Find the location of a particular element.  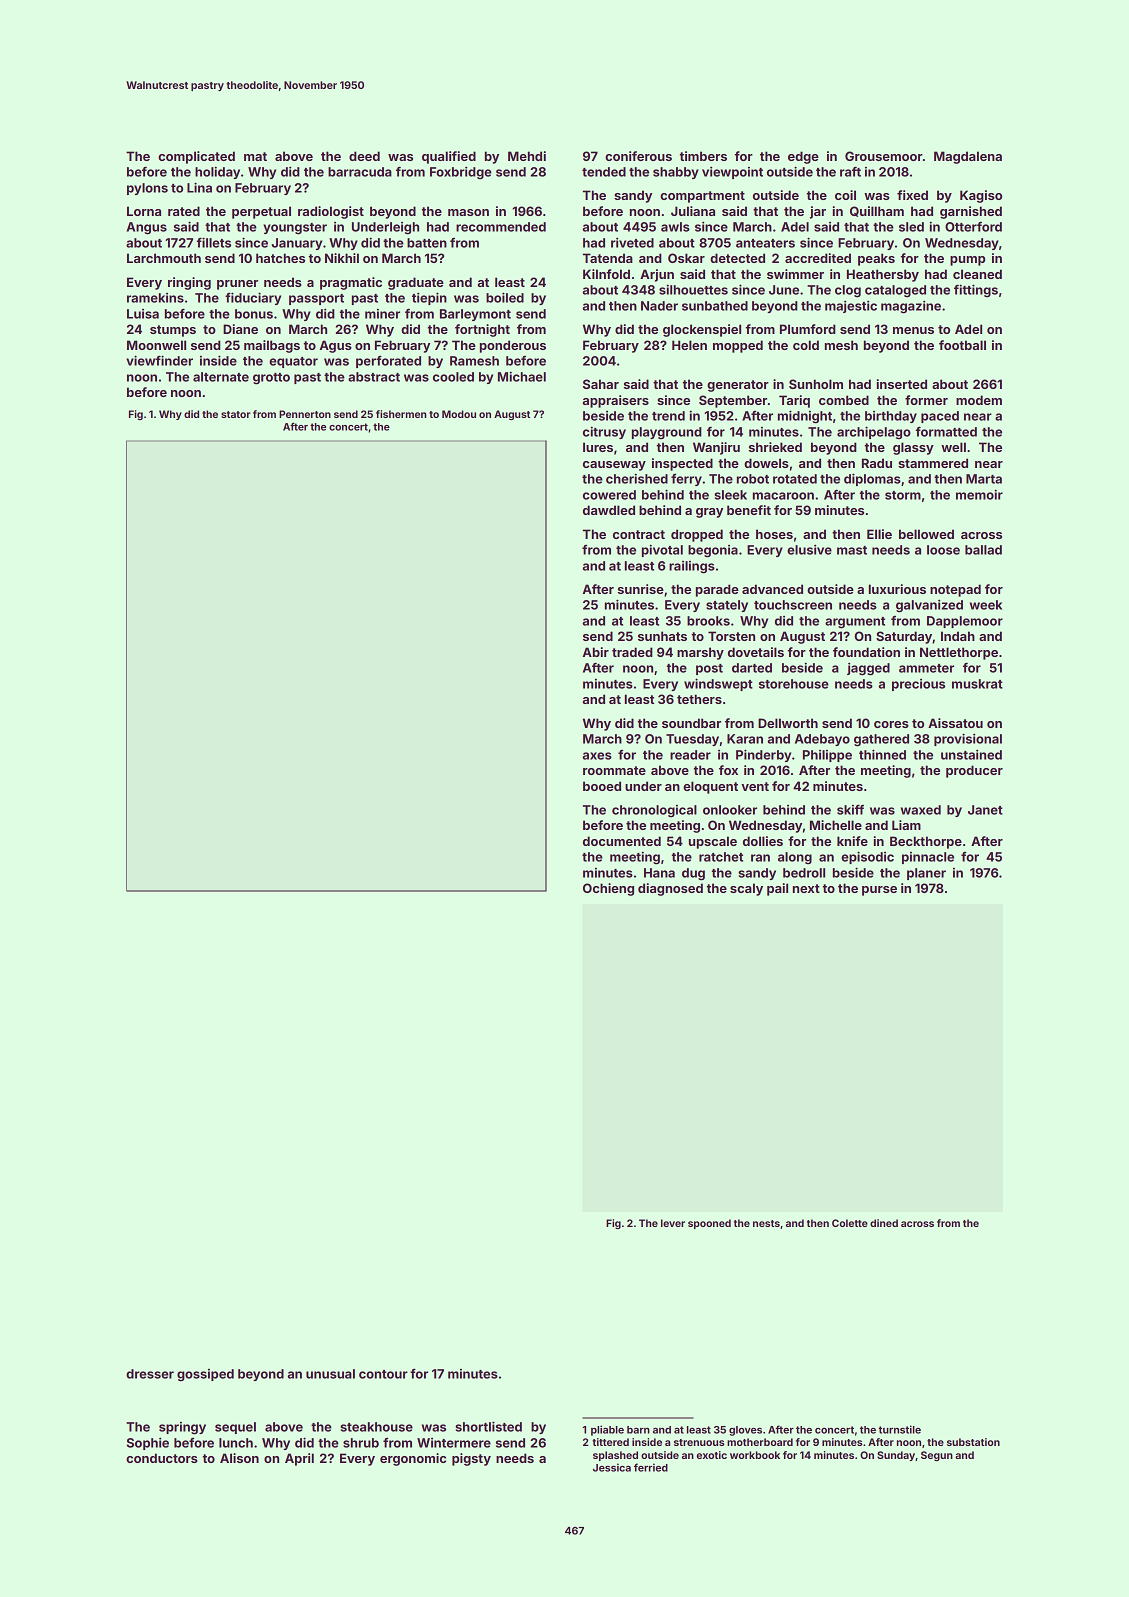

deed is located at coordinates (364, 156).
